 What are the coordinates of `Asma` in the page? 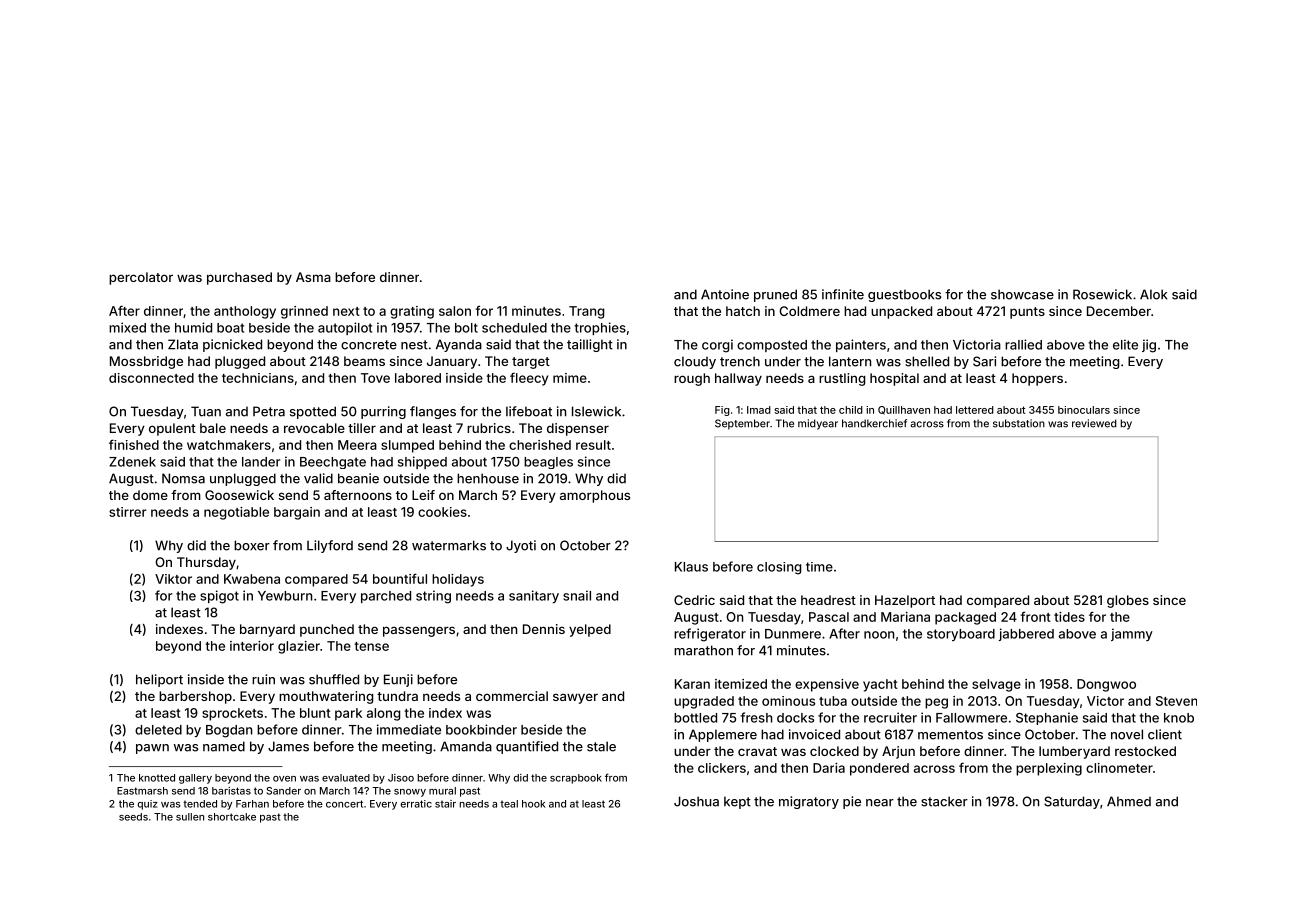 It's located at (313, 277).
